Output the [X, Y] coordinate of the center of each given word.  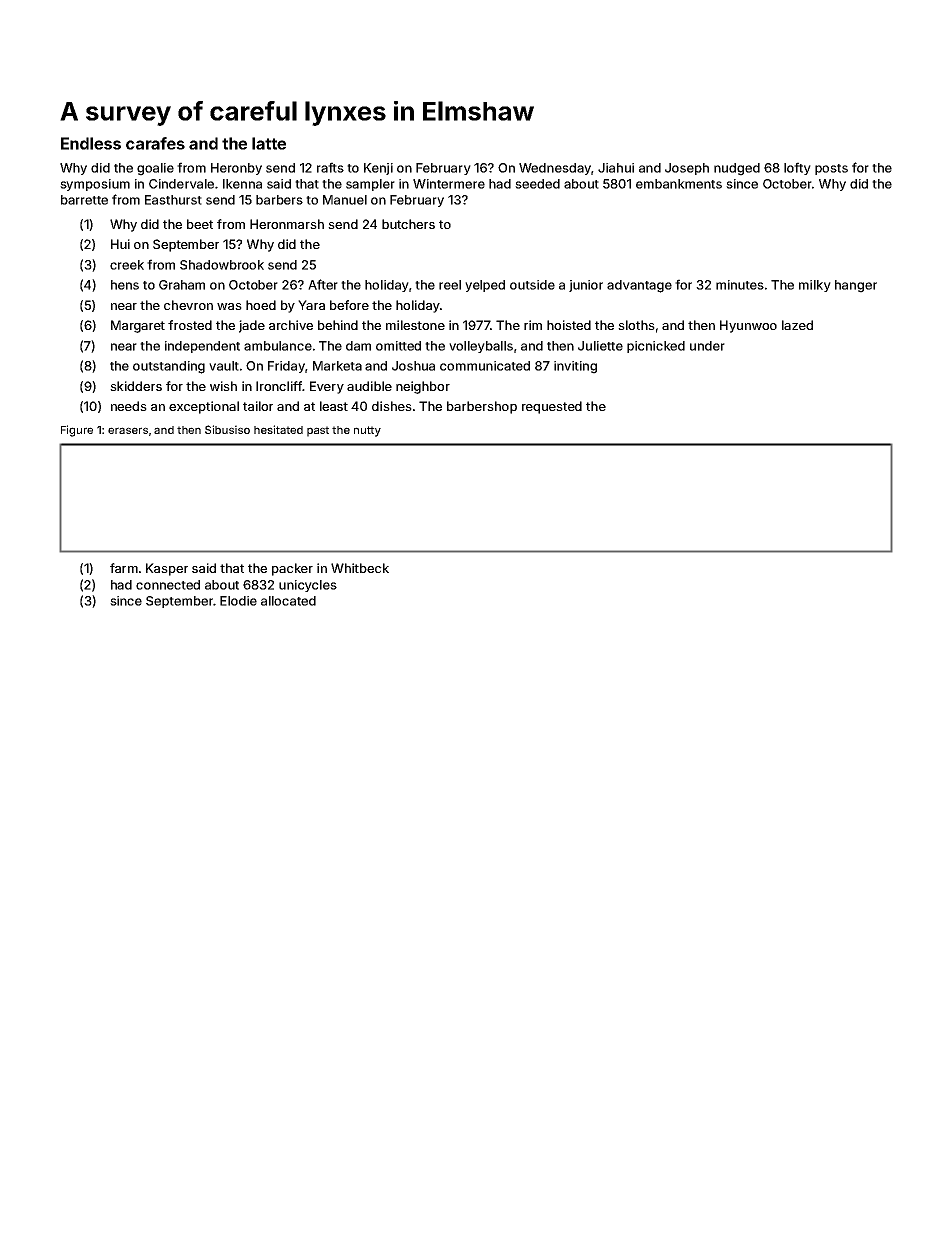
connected [168, 585]
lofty [797, 168]
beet [200, 224]
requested [552, 407]
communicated [485, 366]
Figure [77, 431]
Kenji [378, 169]
